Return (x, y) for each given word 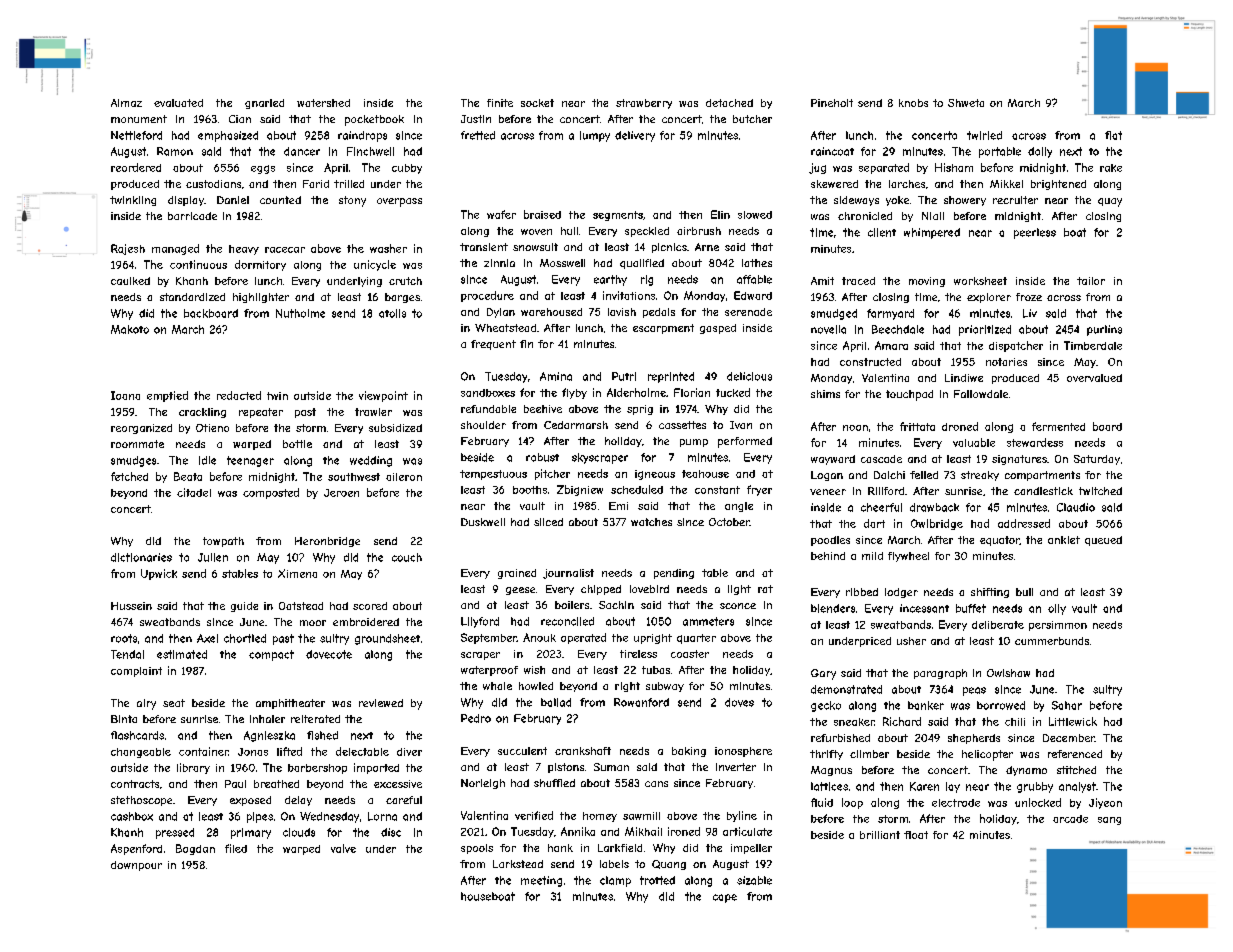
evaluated (178, 103)
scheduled (637, 489)
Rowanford (641, 702)
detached (729, 103)
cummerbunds (1052, 641)
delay (298, 801)
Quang (669, 865)
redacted (239, 395)
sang (1109, 821)
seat (174, 703)
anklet (1064, 540)
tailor (1091, 281)
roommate (137, 444)
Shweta (966, 103)
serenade (748, 312)
